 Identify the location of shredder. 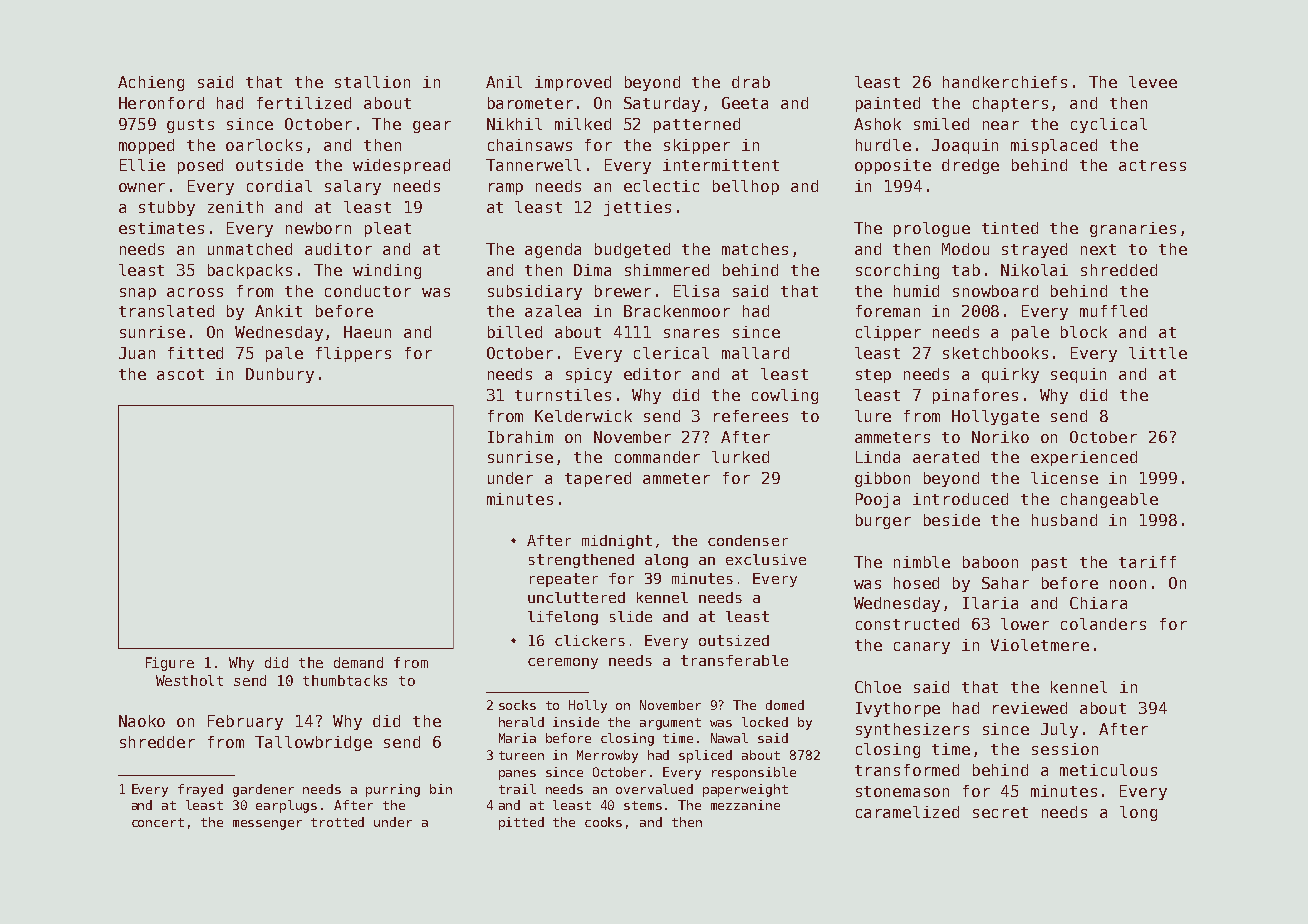
(157, 742).
